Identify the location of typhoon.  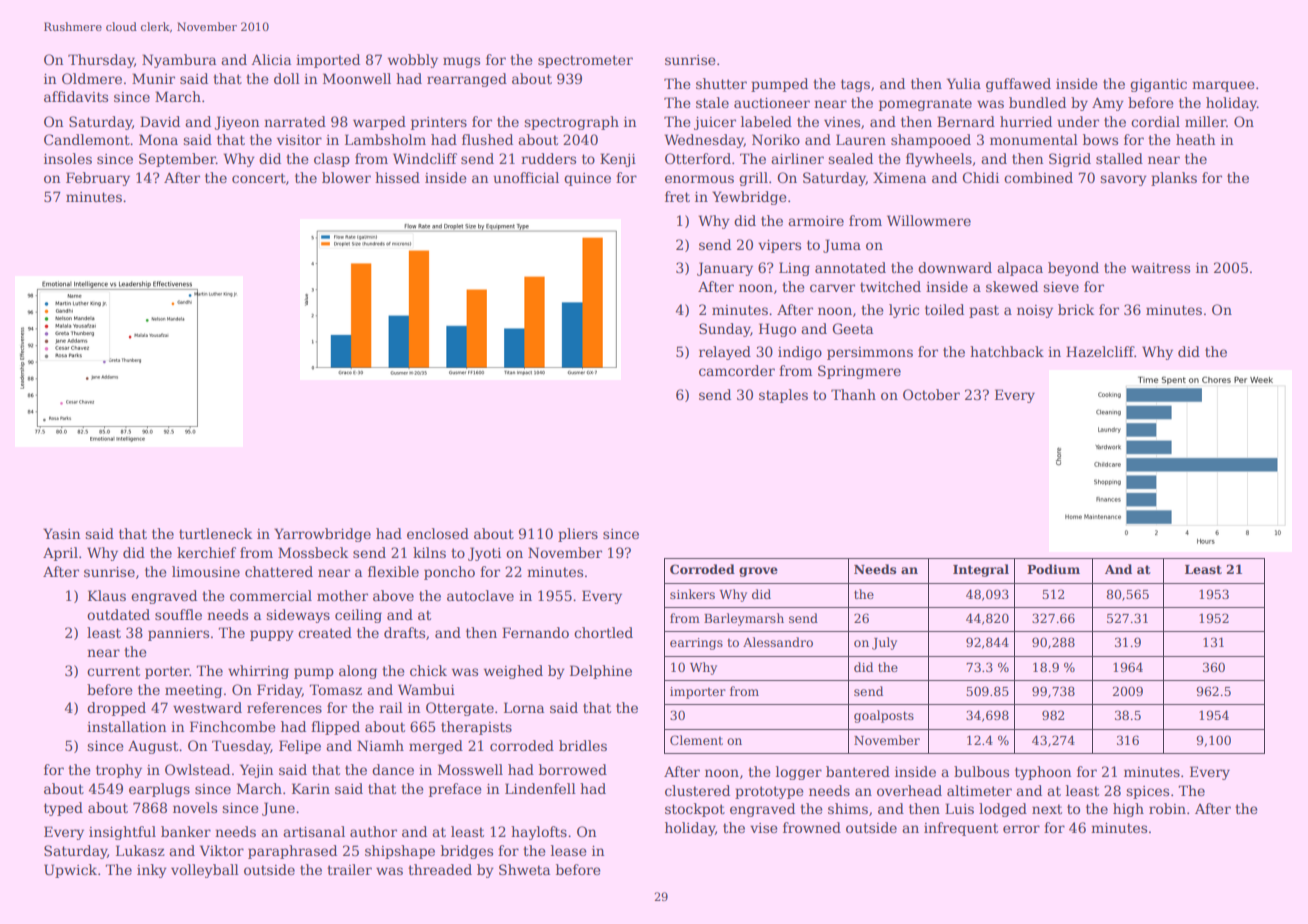
(1043, 773).
